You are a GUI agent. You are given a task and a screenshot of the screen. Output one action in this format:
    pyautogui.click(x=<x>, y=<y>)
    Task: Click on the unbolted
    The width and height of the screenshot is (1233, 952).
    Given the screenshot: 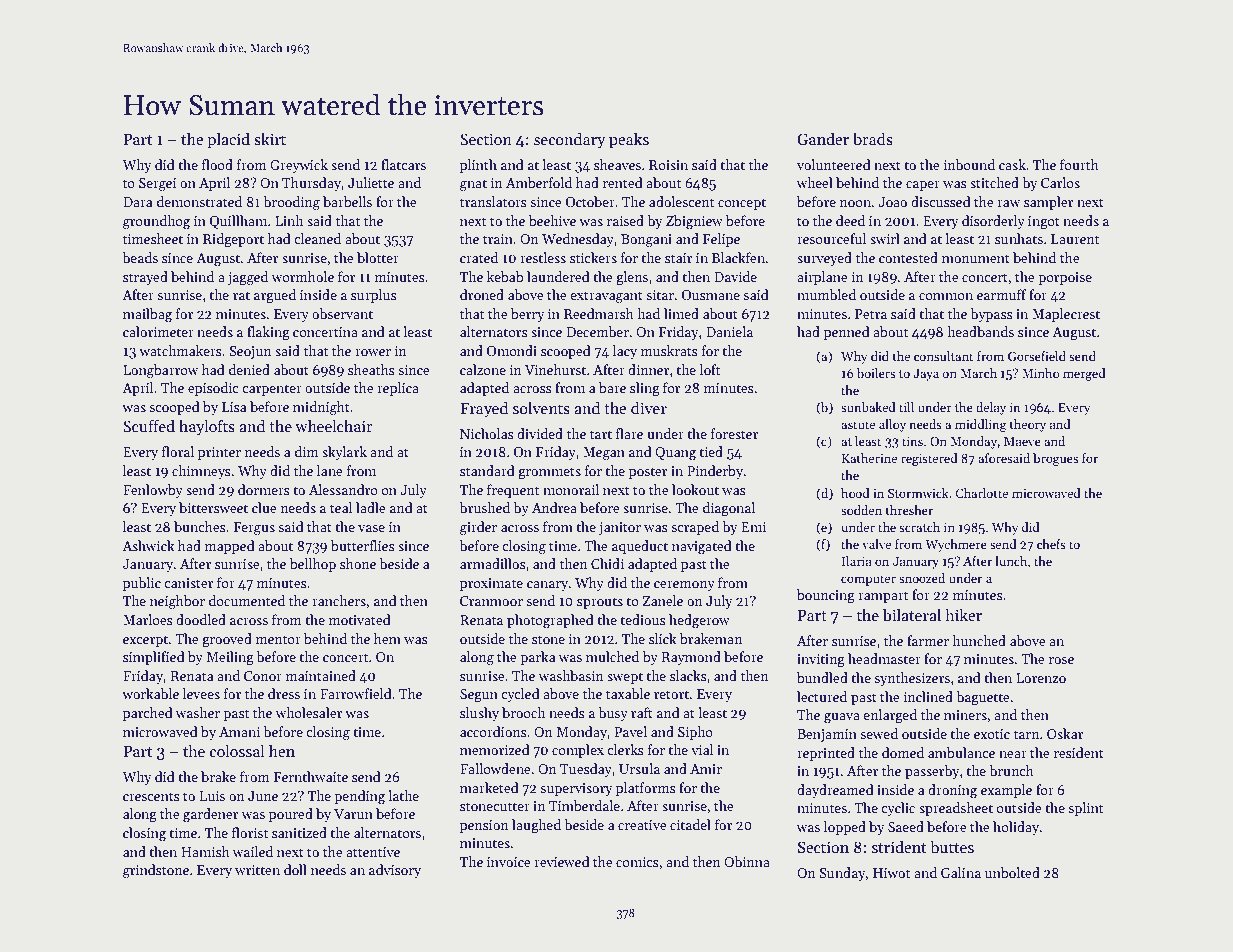 What is the action you would take?
    pyautogui.click(x=1012, y=872)
